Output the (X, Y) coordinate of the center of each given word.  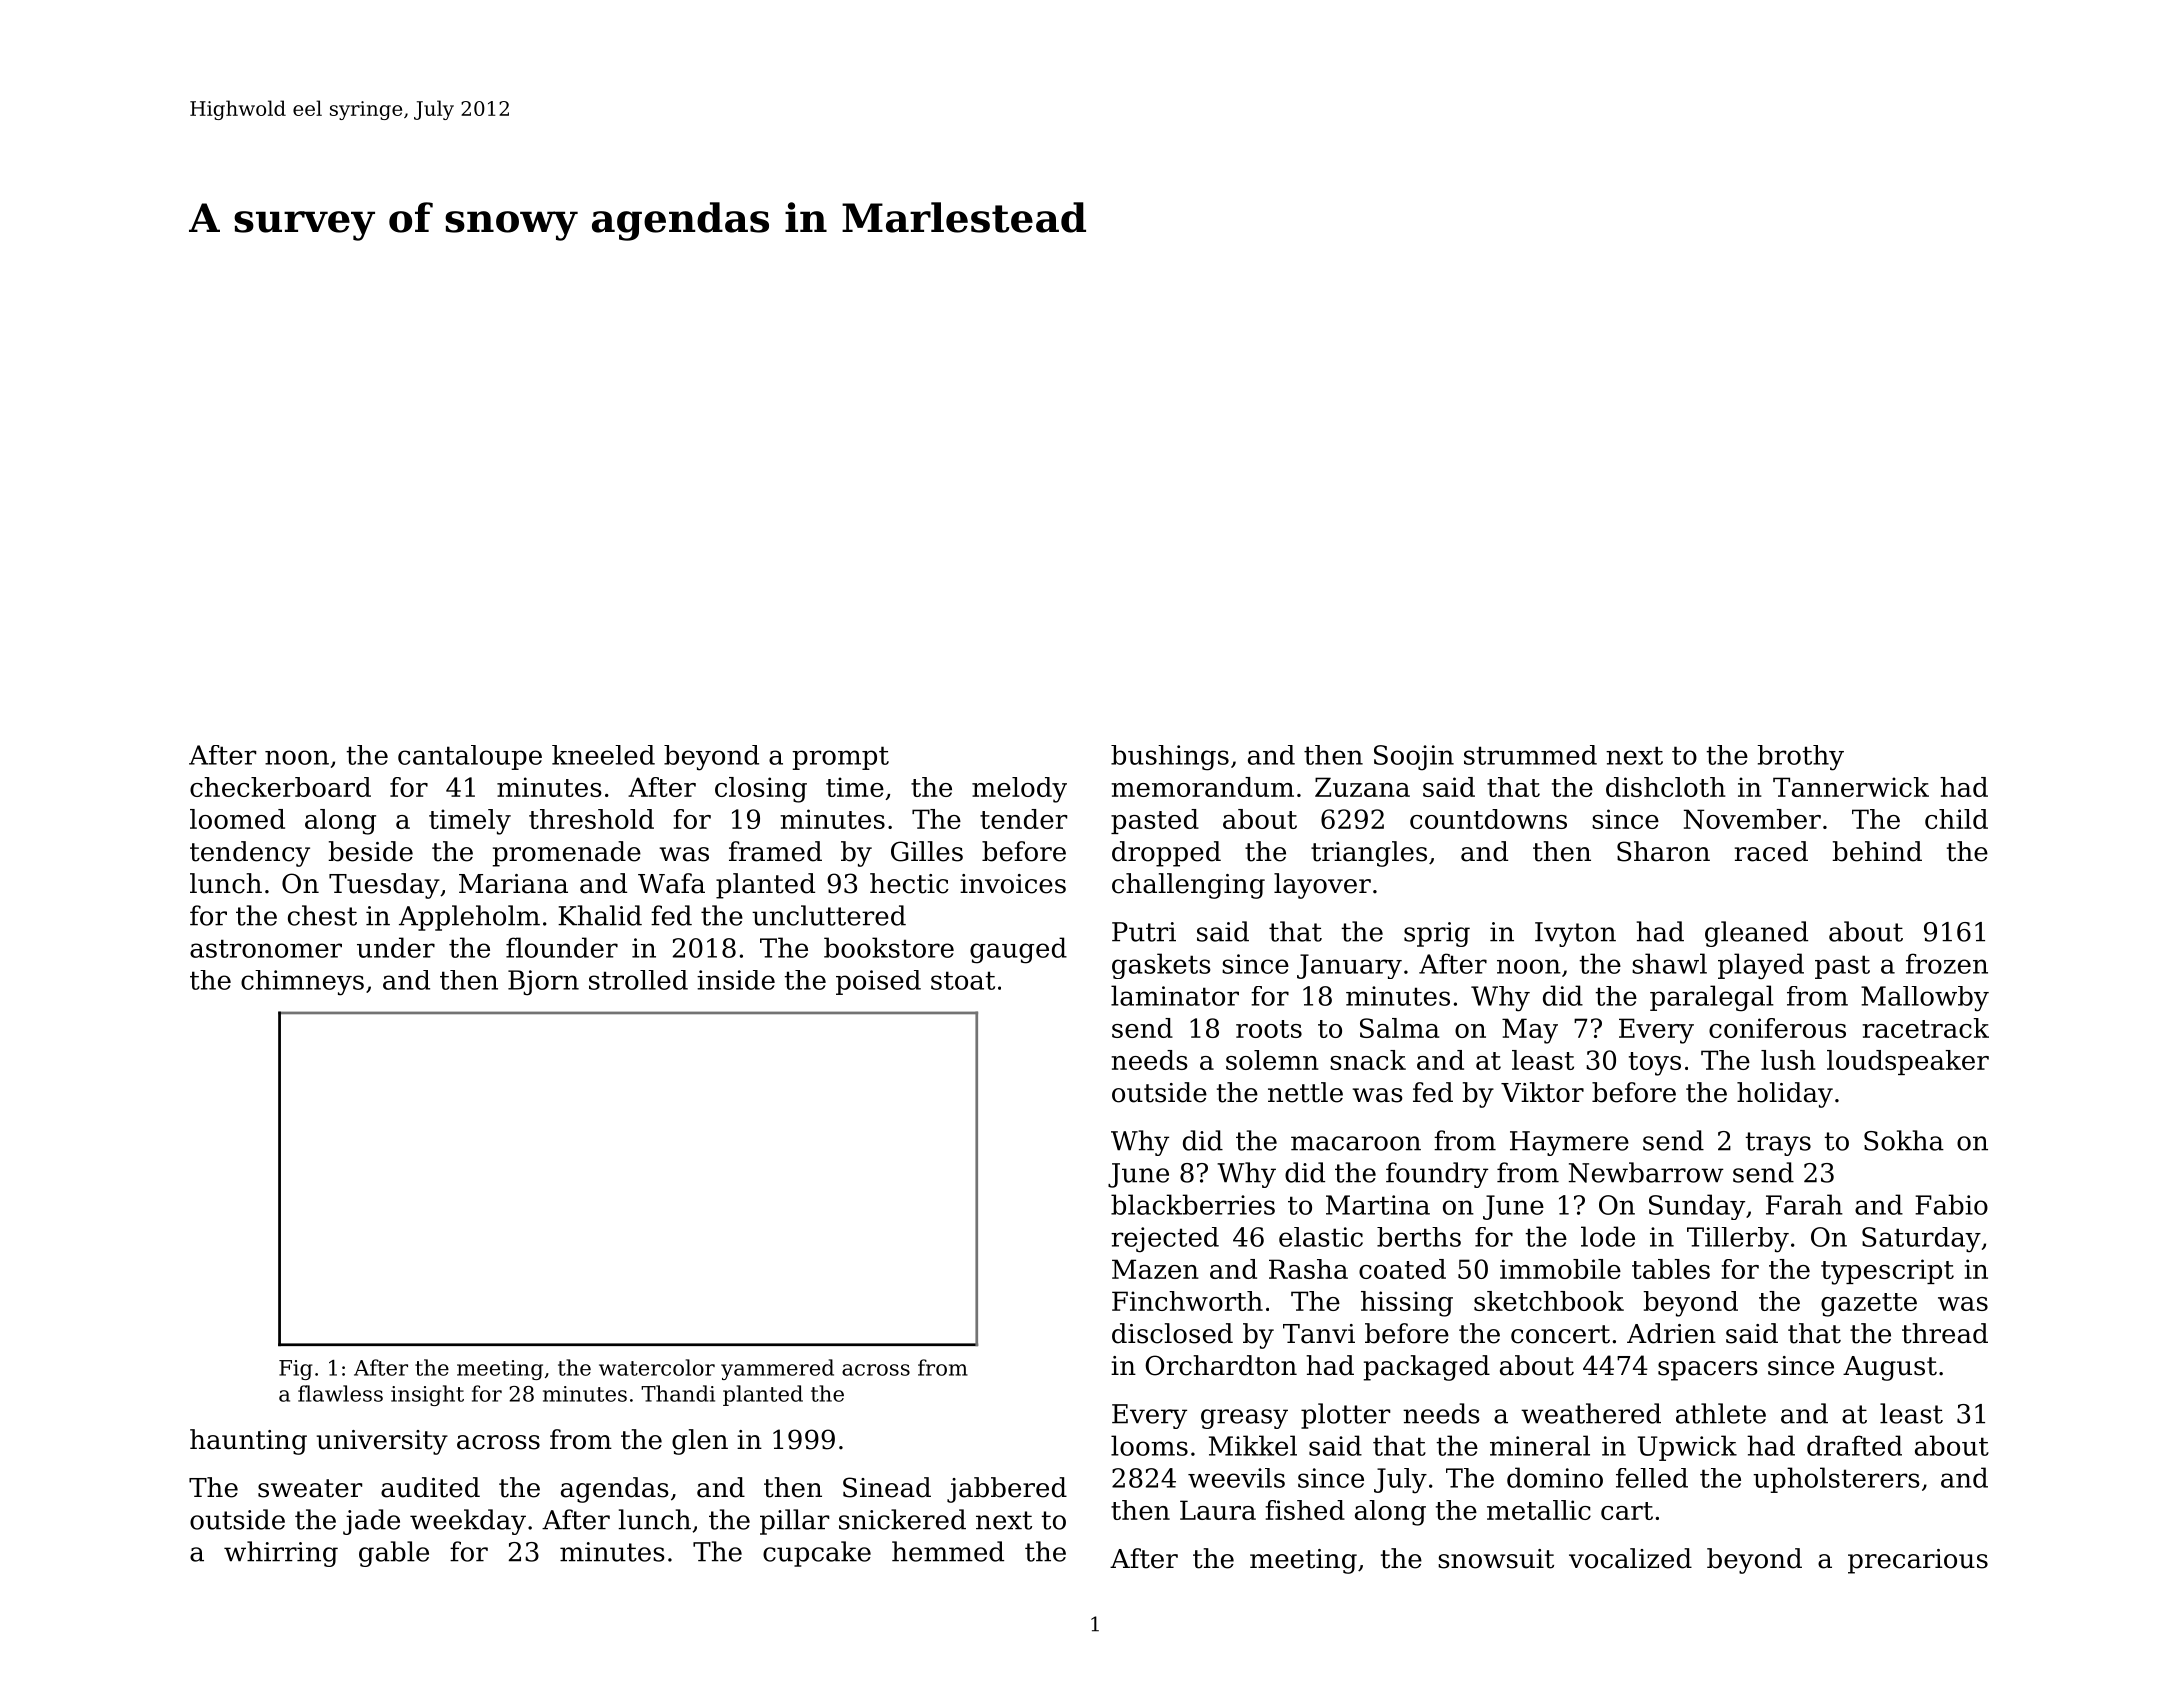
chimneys (302, 983)
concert (1560, 1334)
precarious (1918, 1561)
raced (1771, 851)
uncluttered (829, 915)
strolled (638, 980)
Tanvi (1319, 1334)
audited (430, 1487)
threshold (591, 819)
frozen (1947, 963)
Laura (1218, 1510)
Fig (296, 1370)
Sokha (1904, 1140)
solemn (1272, 1060)
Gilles (927, 851)
